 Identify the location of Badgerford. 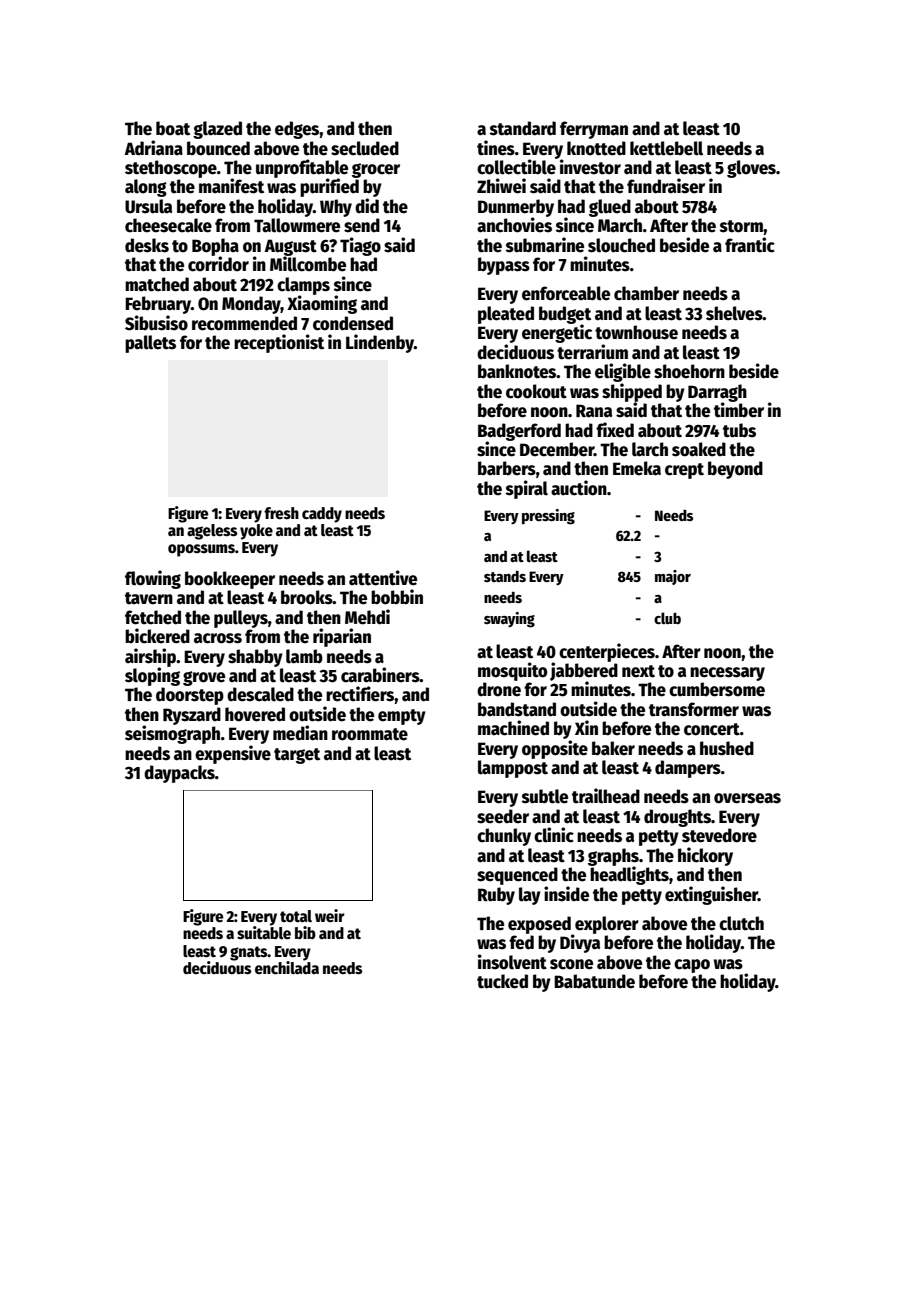
(519, 432).
